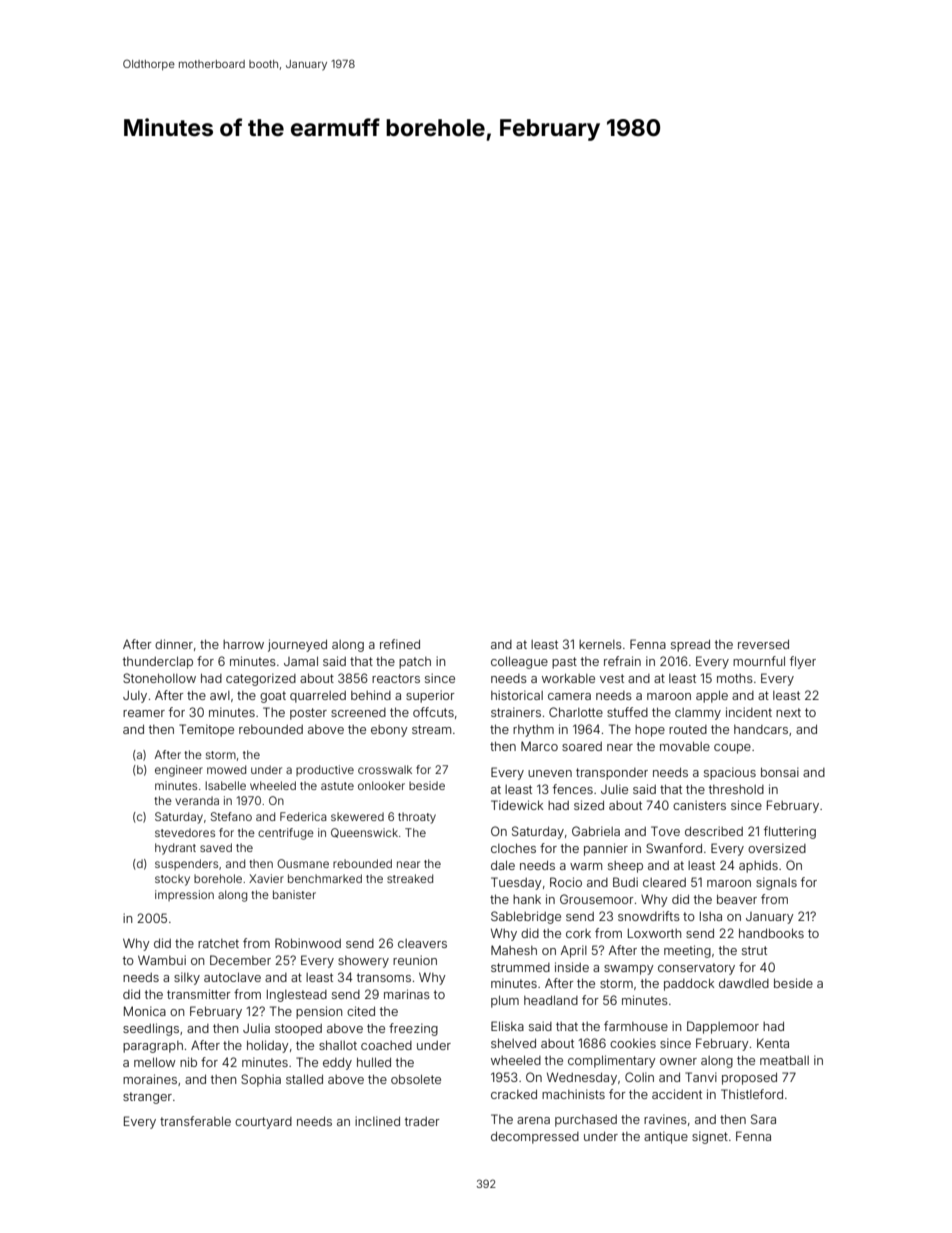  Describe the element at coordinates (400, 644) in the image. I see `refined` at that location.
